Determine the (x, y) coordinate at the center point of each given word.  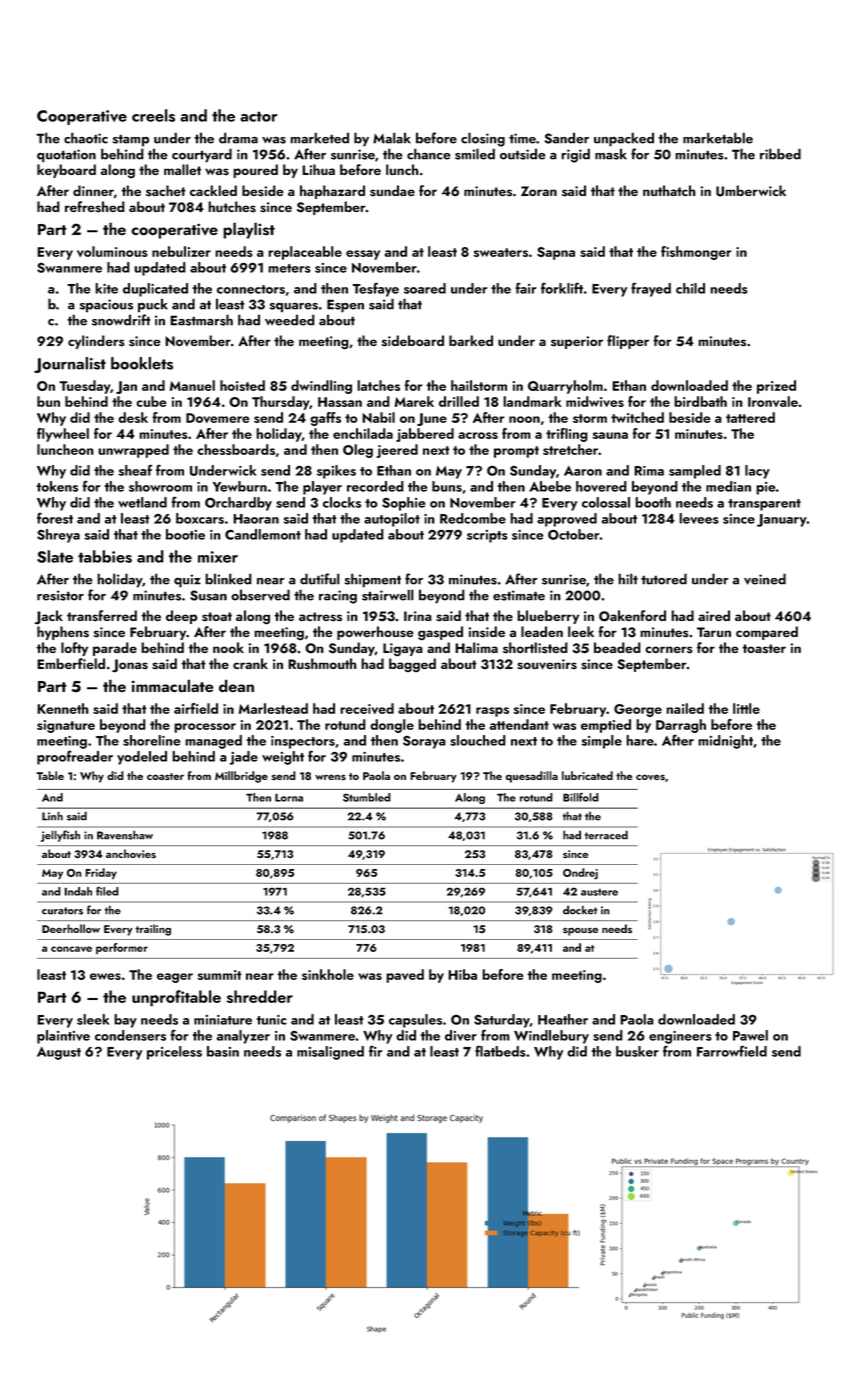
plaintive (63, 1037)
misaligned (330, 1053)
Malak (392, 138)
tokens (57, 486)
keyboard (66, 171)
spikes (336, 472)
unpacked (624, 139)
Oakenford (632, 615)
